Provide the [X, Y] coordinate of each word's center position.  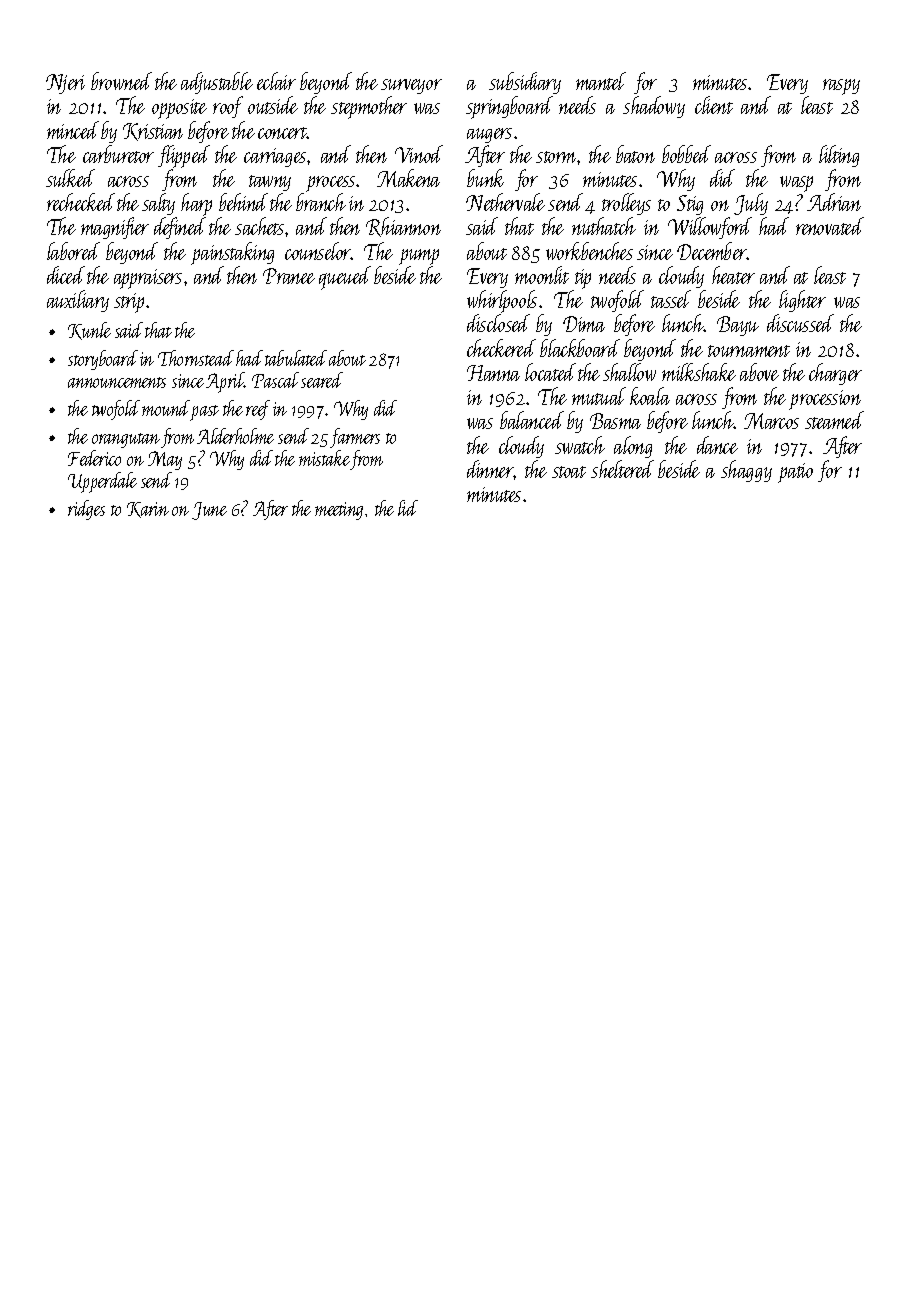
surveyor [411, 86]
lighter [802, 301]
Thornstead [196, 358]
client [714, 105]
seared [322, 380]
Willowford [710, 228]
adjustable [217, 83]
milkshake [699, 372]
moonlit [542, 275]
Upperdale [102, 482]
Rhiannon [403, 227]
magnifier [115, 228]
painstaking [232, 253]
